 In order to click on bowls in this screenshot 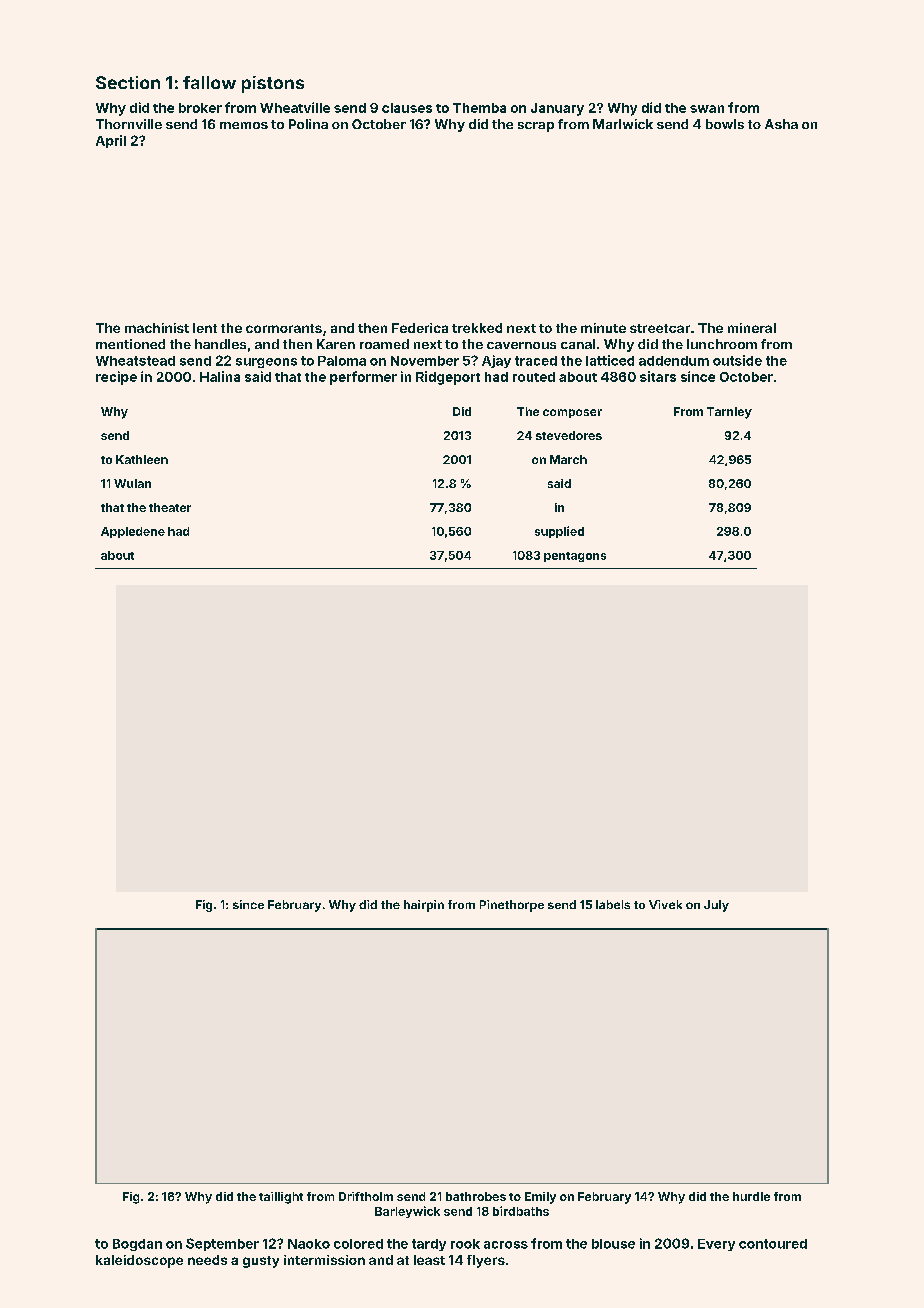, I will do `click(725, 124)`.
